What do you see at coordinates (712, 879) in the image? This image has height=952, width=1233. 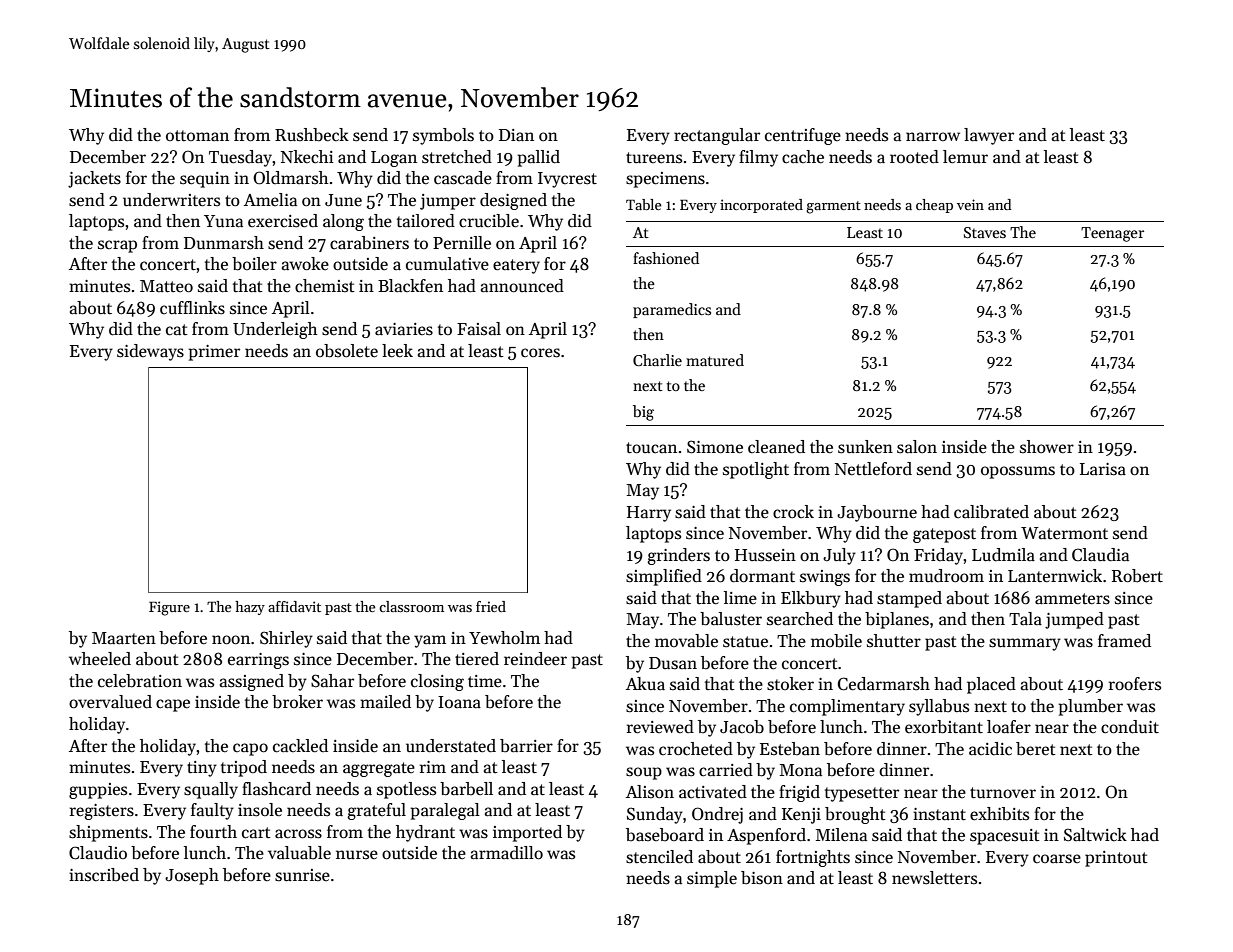 I see `simple` at bounding box center [712, 879].
